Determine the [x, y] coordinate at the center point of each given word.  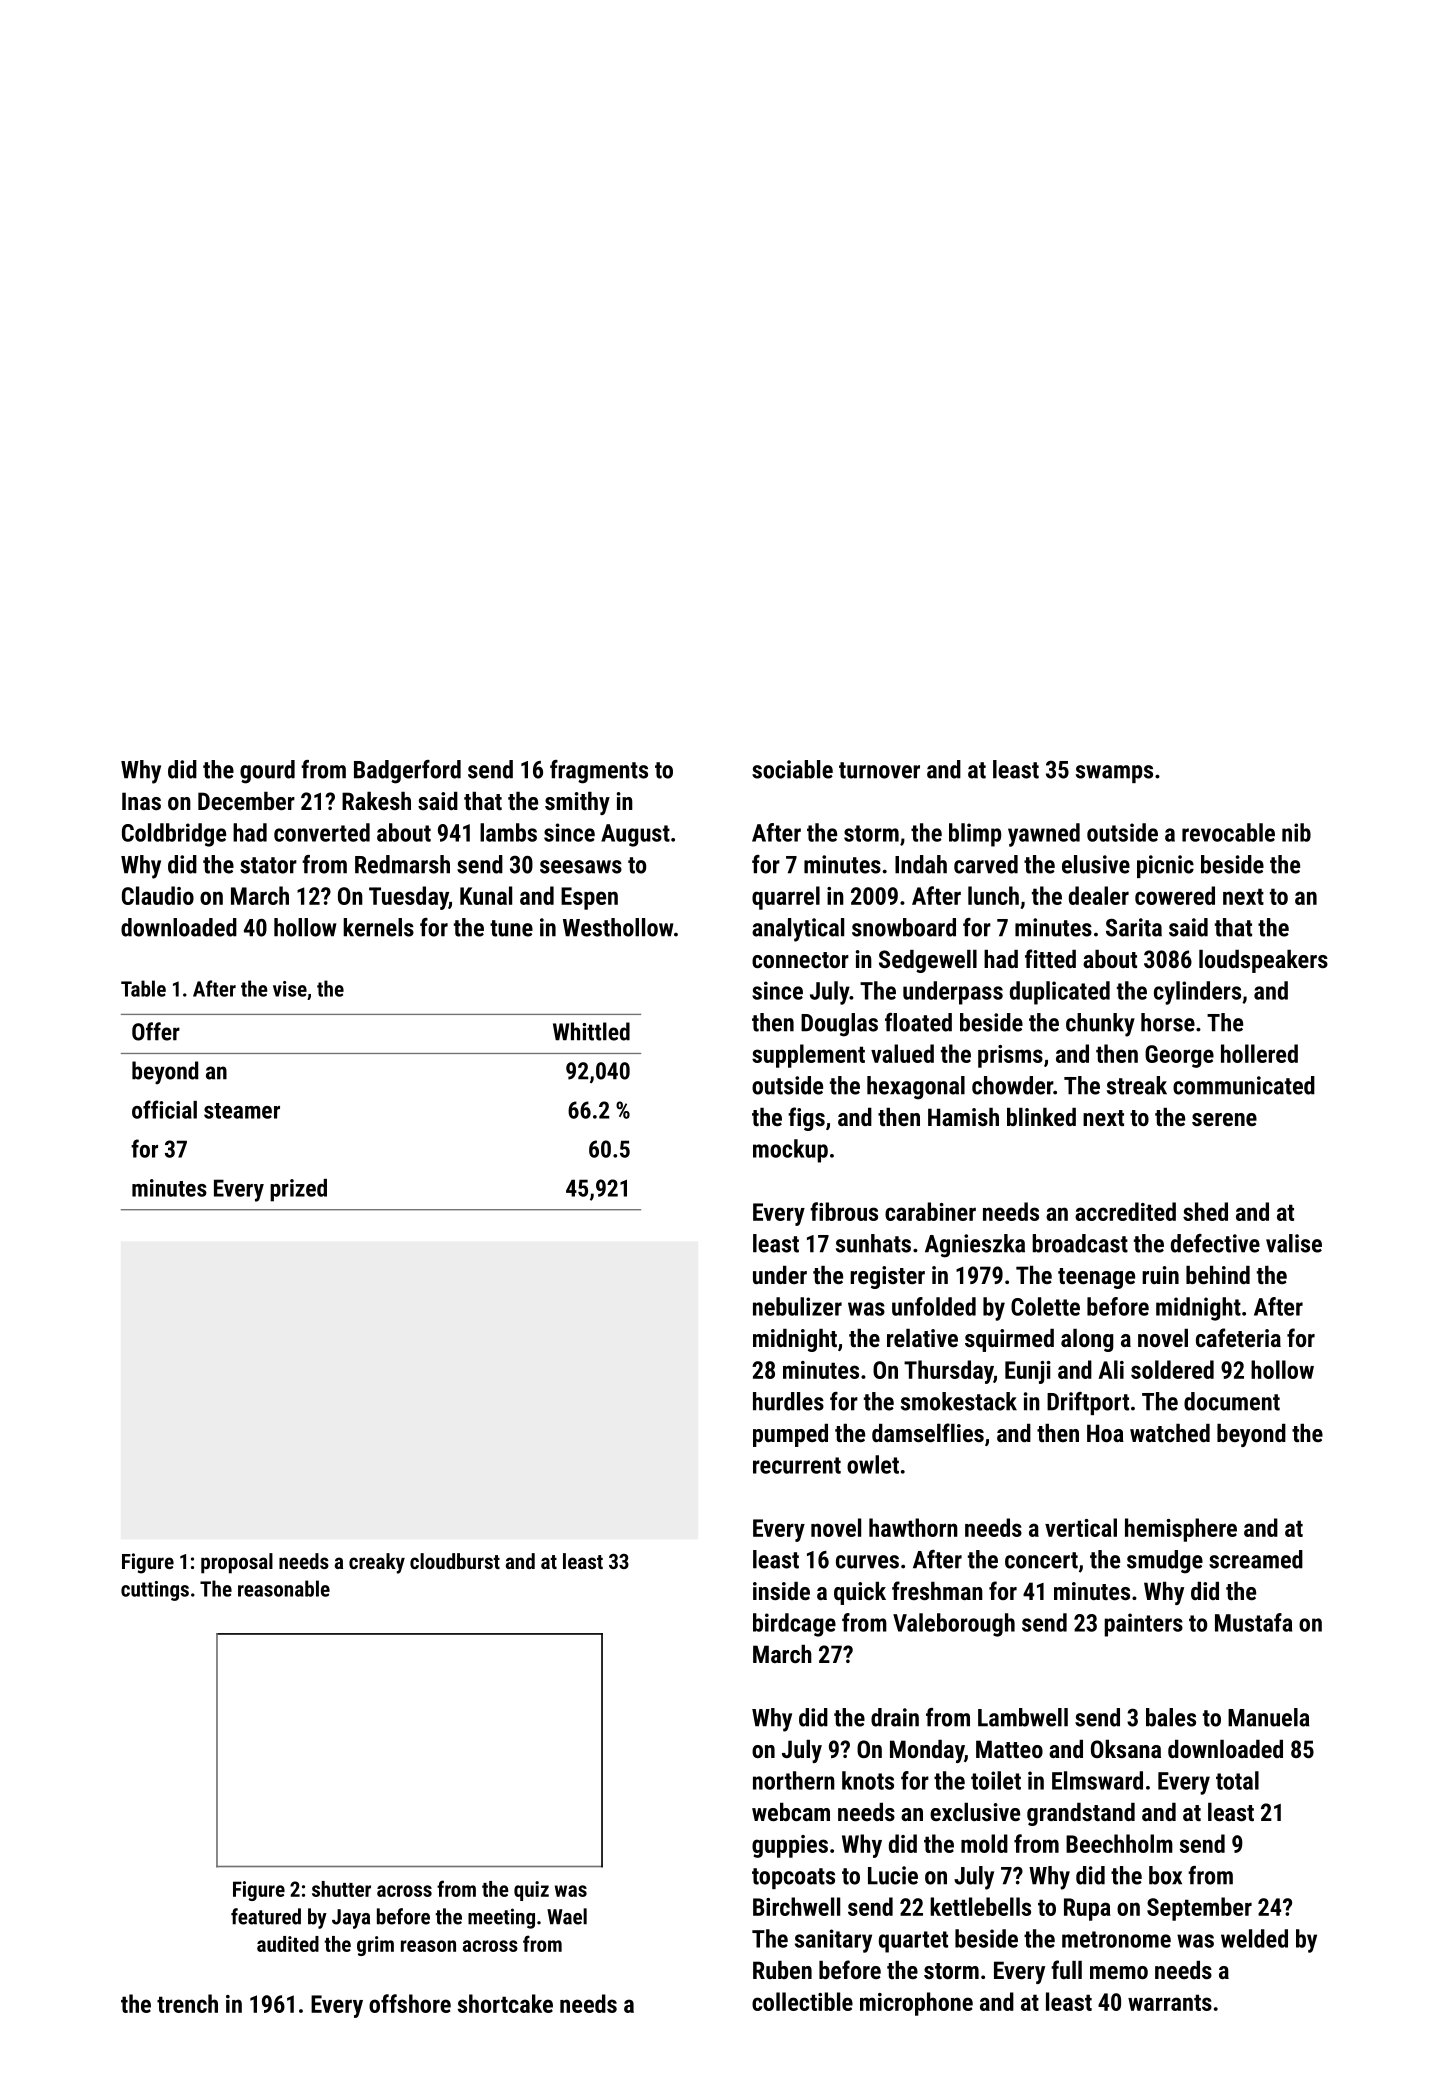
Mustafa [1253, 1622]
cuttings [155, 1591]
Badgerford [407, 772]
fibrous [844, 1211]
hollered [1259, 1053]
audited [288, 1944]
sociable [792, 769]
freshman [937, 1590]
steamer [242, 1111]
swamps [1114, 774]
